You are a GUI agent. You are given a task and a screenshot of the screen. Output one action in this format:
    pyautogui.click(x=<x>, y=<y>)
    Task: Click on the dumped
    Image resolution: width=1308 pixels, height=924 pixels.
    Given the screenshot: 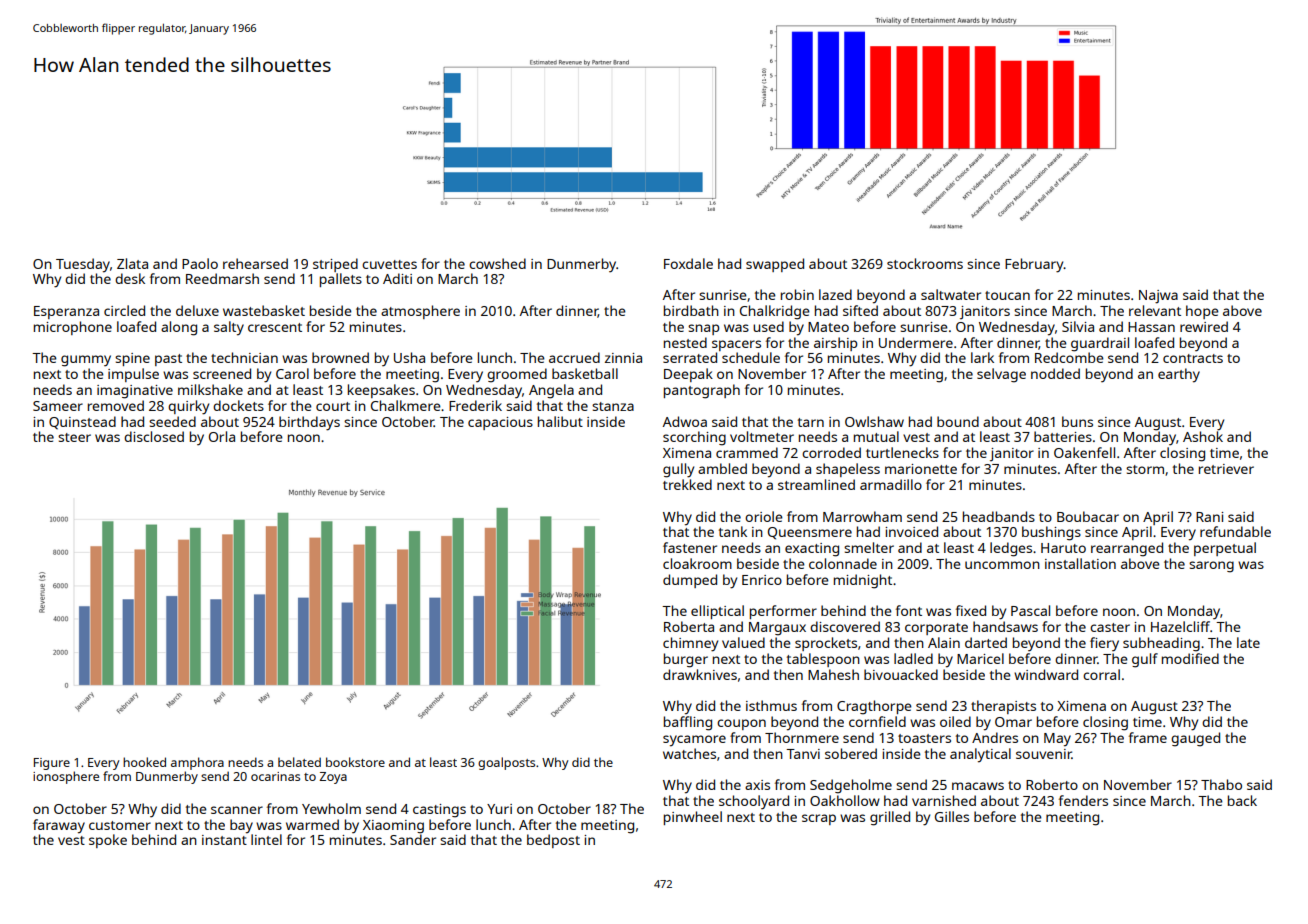 What is the action you would take?
    pyautogui.click(x=690, y=581)
